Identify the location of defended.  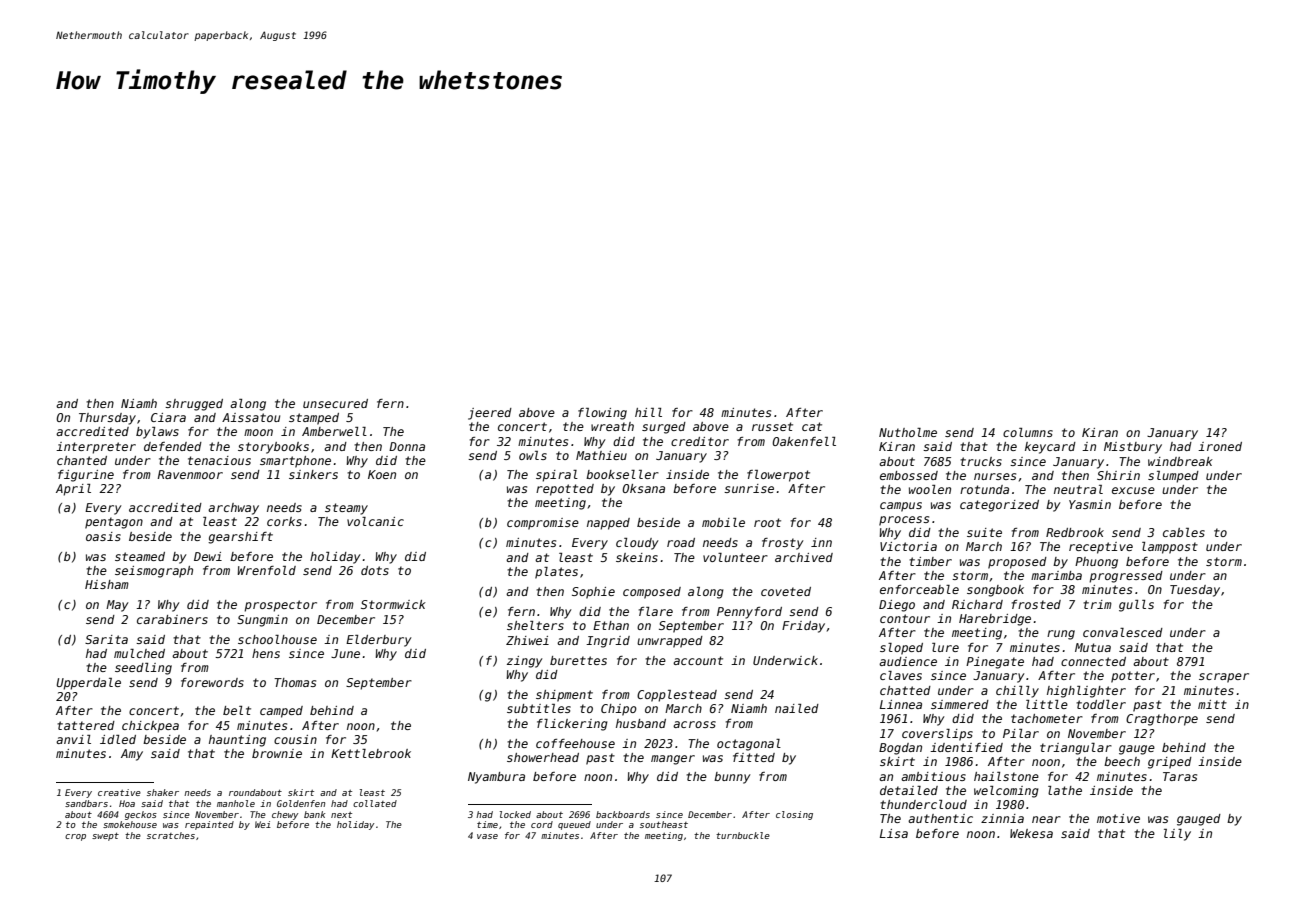
(173, 446).
